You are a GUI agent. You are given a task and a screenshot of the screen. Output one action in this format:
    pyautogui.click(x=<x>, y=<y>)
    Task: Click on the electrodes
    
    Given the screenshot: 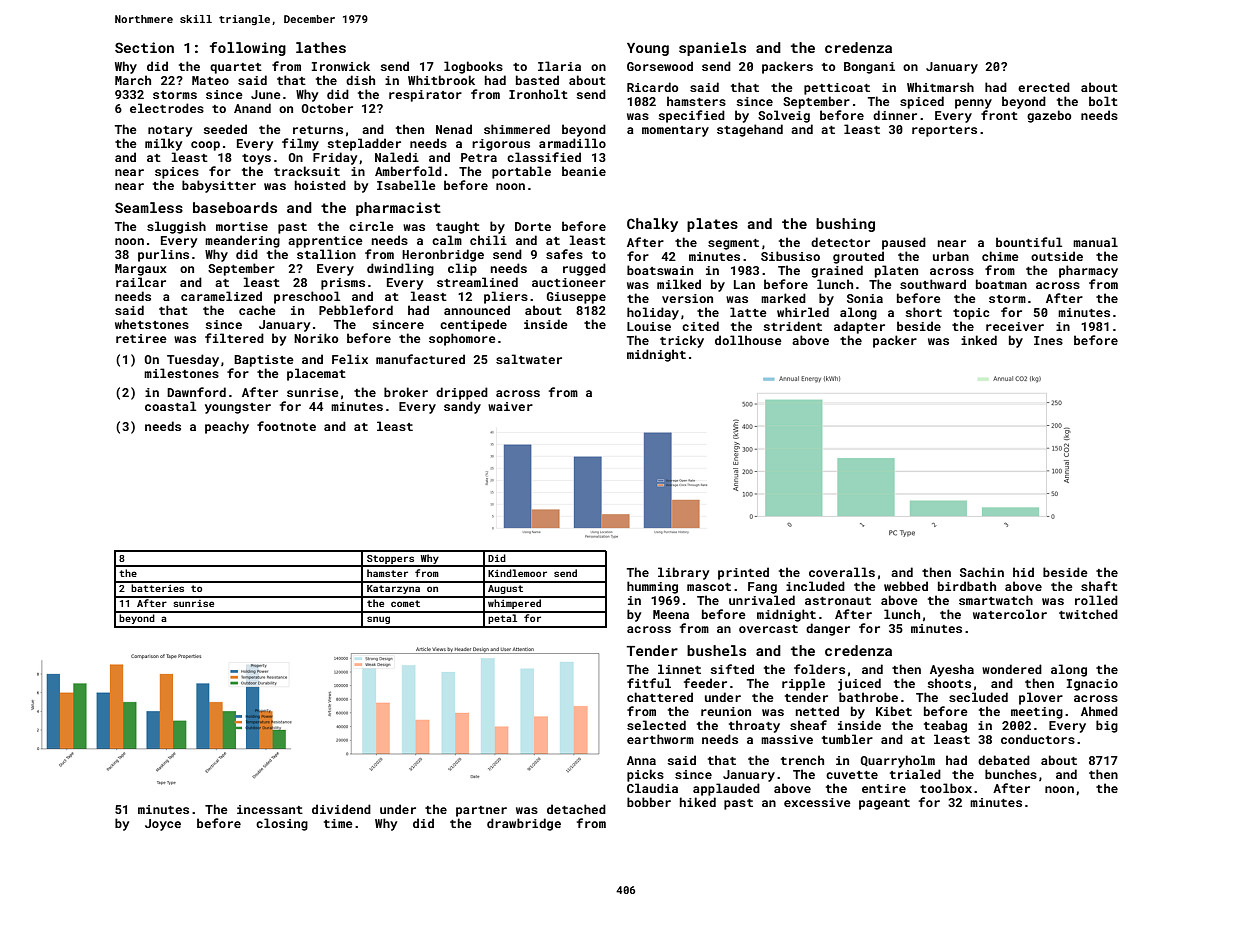 What is the action you would take?
    pyautogui.click(x=167, y=108)
